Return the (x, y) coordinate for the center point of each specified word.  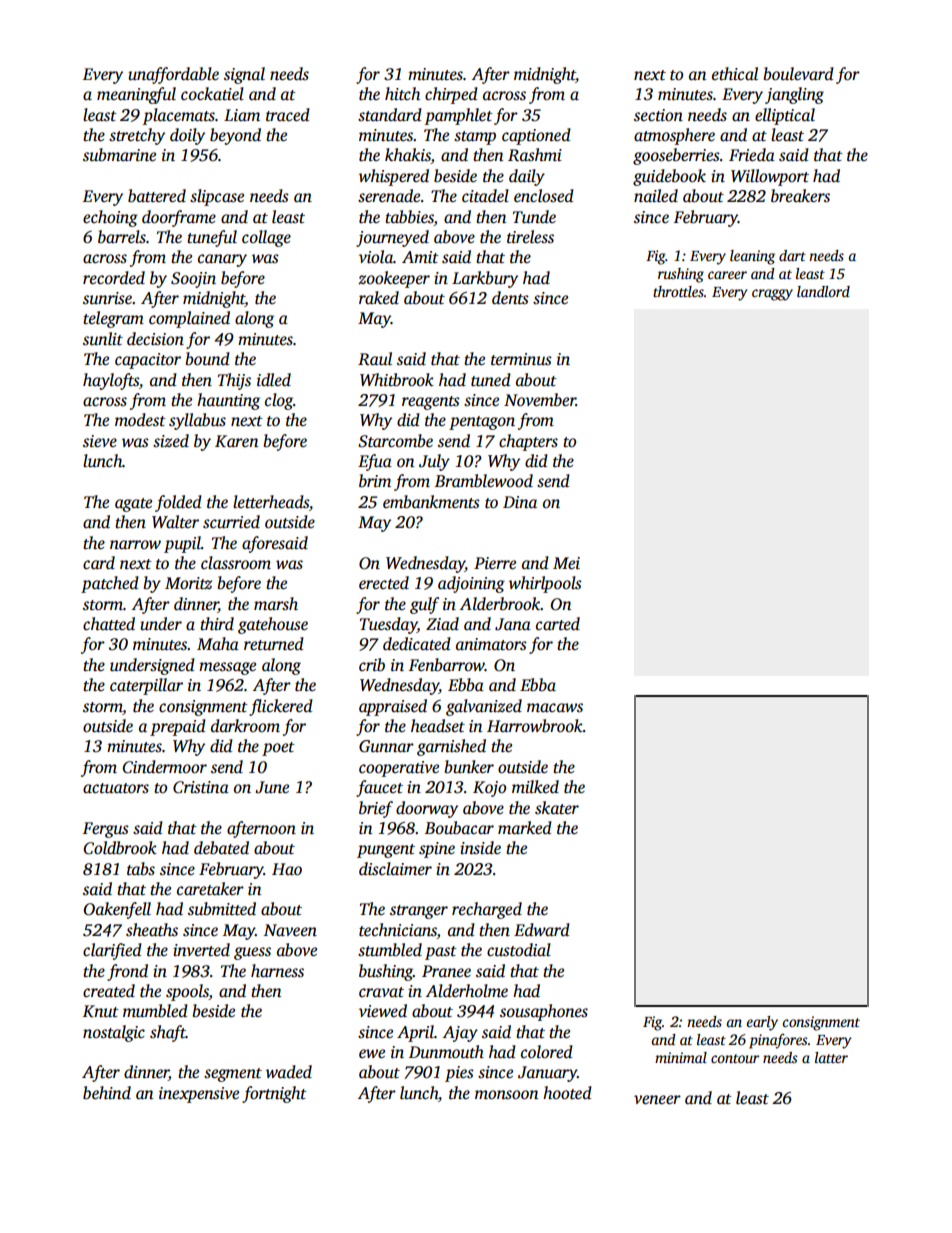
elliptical (785, 116)
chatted (109, 624)
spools (187, 992)
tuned (491, 380)
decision (155, 339)
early (762, 1023)
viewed (383, 1011)
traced (288, 115)
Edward (542, 929)
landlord (823, 291)
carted (558, 624)
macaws (555, 708)
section (658, 115)
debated (221, 848)
